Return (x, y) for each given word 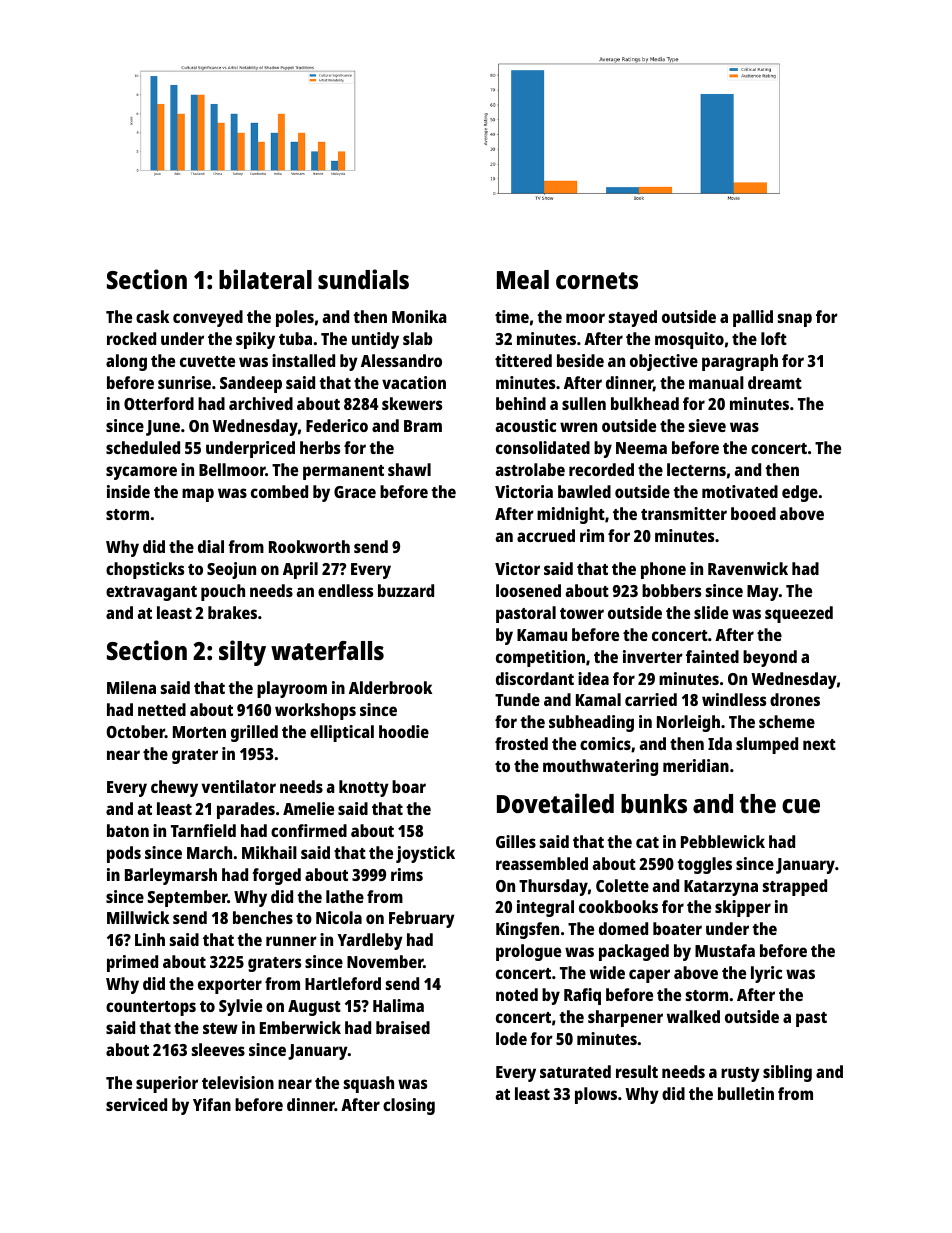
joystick (425, 854)
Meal (523, 279)
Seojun (231, 570)
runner (291, 941)
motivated (740, 491)
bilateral (265, 279)
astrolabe (530, 469)
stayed (633, 318)
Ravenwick (748, 568)
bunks (654, 803)
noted (517, 994)
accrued (546, 535)
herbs (320, 447)
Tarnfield (203, 830)
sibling (787, 1073)
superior (167, 1084)
